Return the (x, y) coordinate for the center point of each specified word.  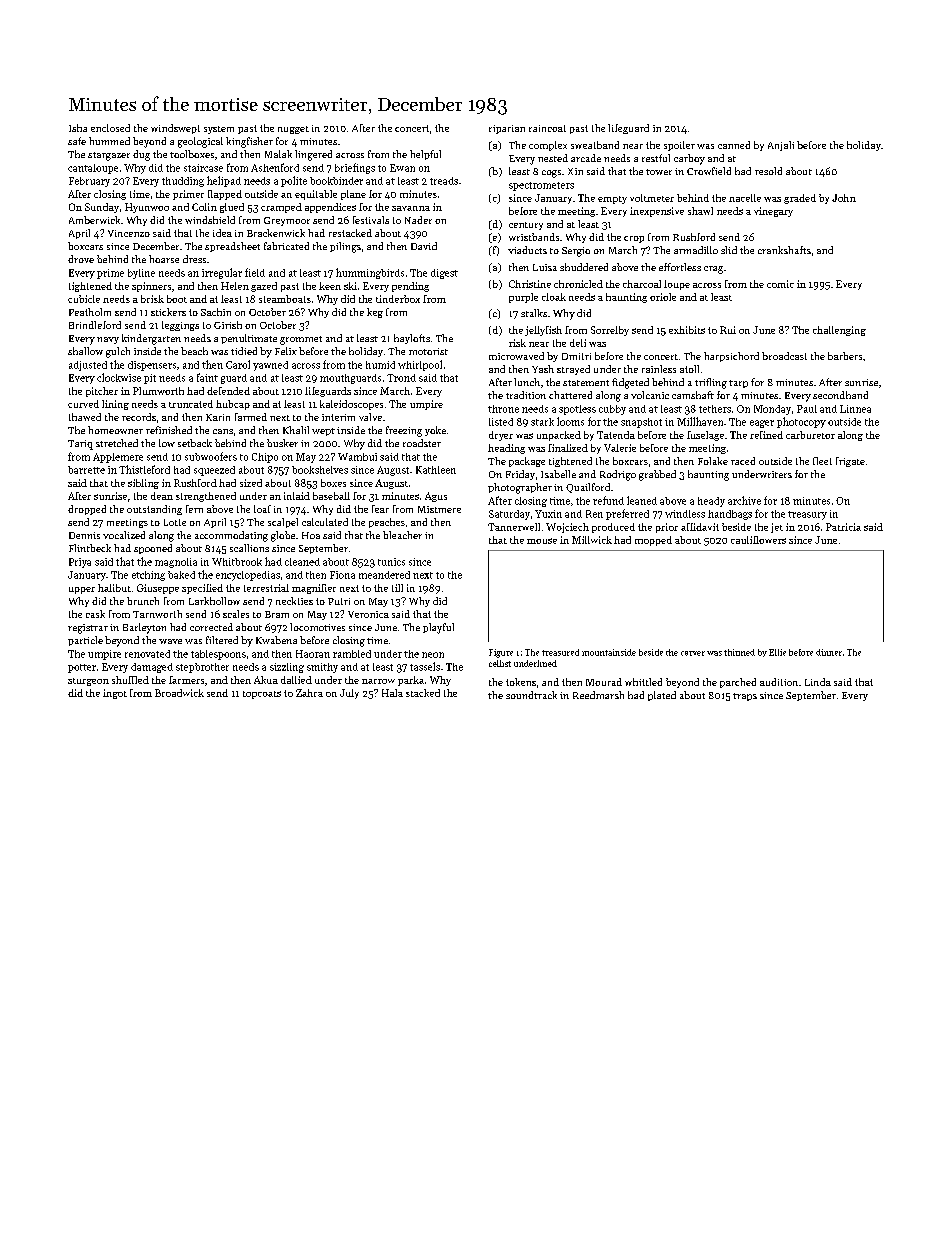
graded (800, 199)
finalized (568, 448)
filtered (222, 640)
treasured (560, 652)
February (89, 182)
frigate (850, 462)
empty (612, 200)
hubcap (233, 405)
